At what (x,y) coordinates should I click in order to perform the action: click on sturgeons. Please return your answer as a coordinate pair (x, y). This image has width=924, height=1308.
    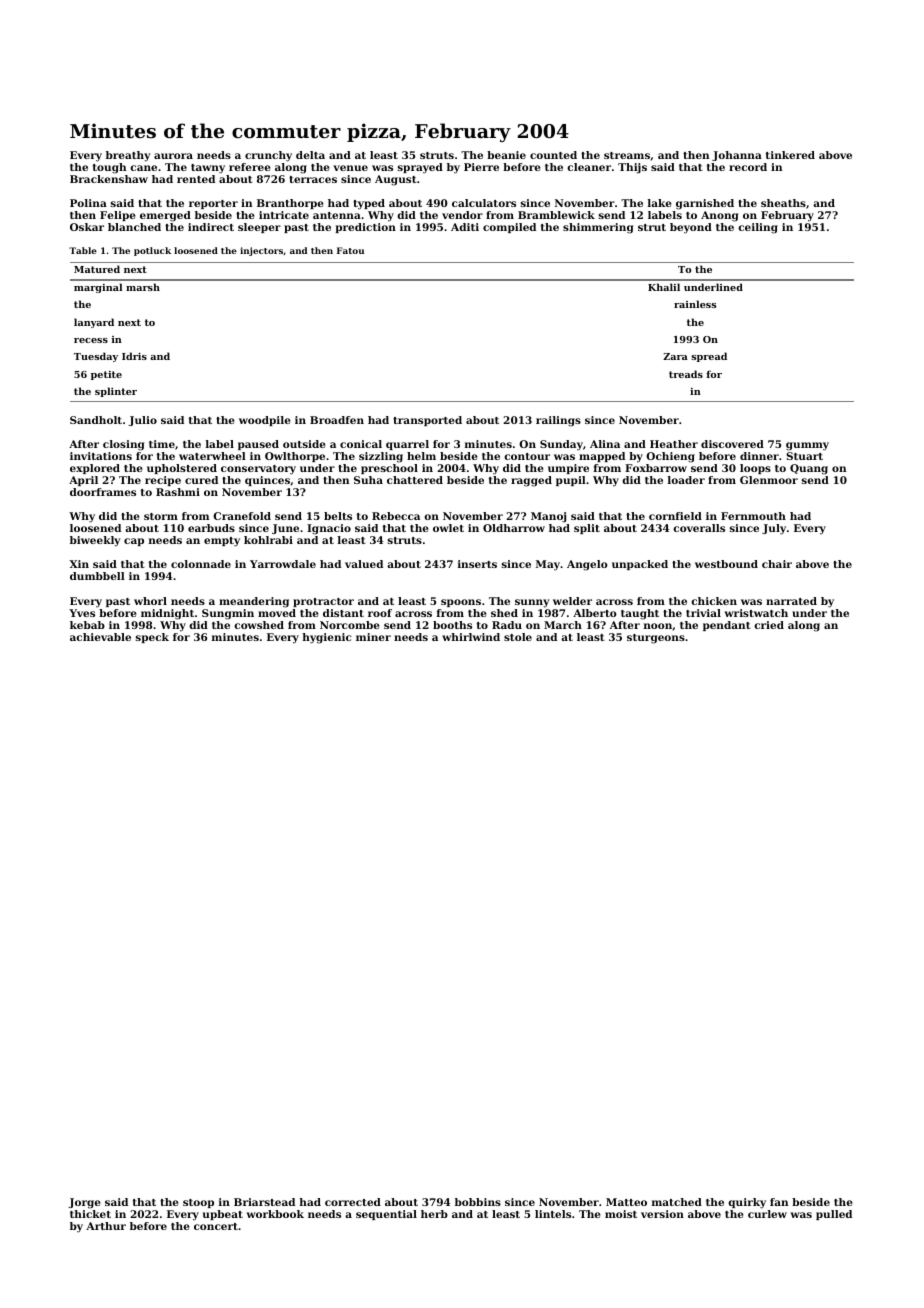
    Looking at the image, I should click on (656, 639).
